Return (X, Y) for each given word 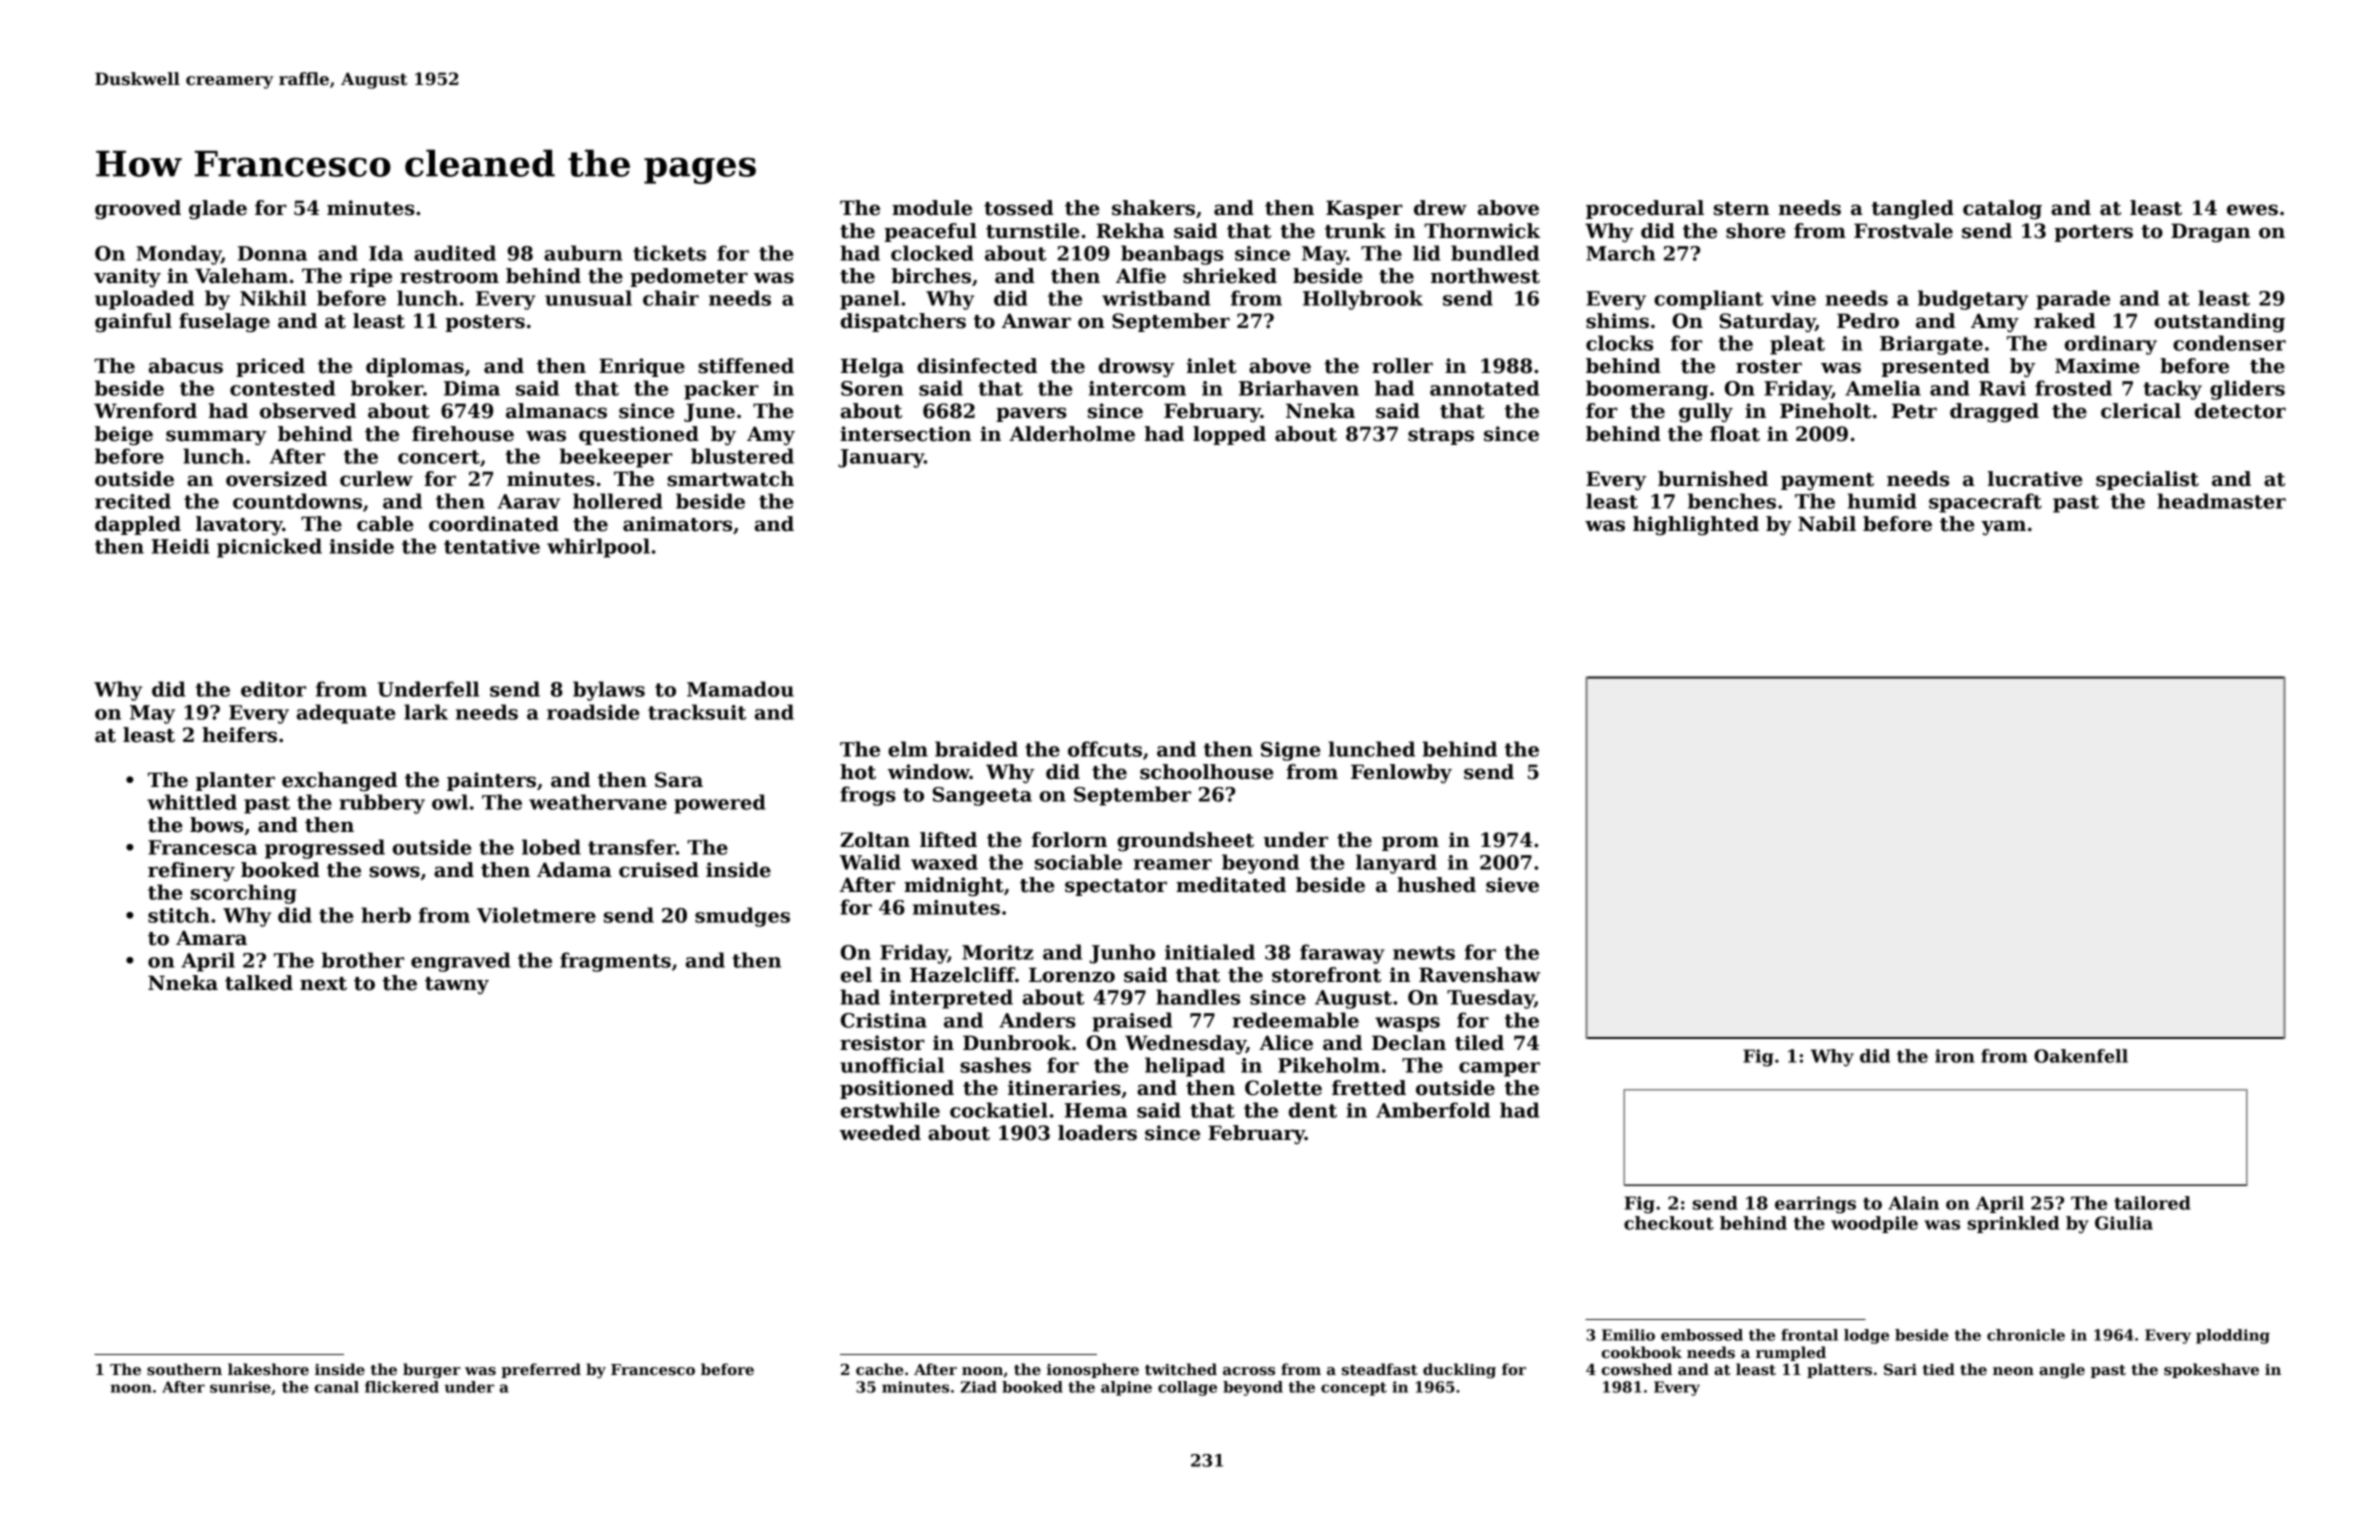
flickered (402, 1387)
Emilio (1628, 1335)
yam (2003, 527)
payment (1827, 481)
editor (273, 689)
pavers (1031, 414)
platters (1839, 1370)
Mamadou (740, 689)
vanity (127, 277)
